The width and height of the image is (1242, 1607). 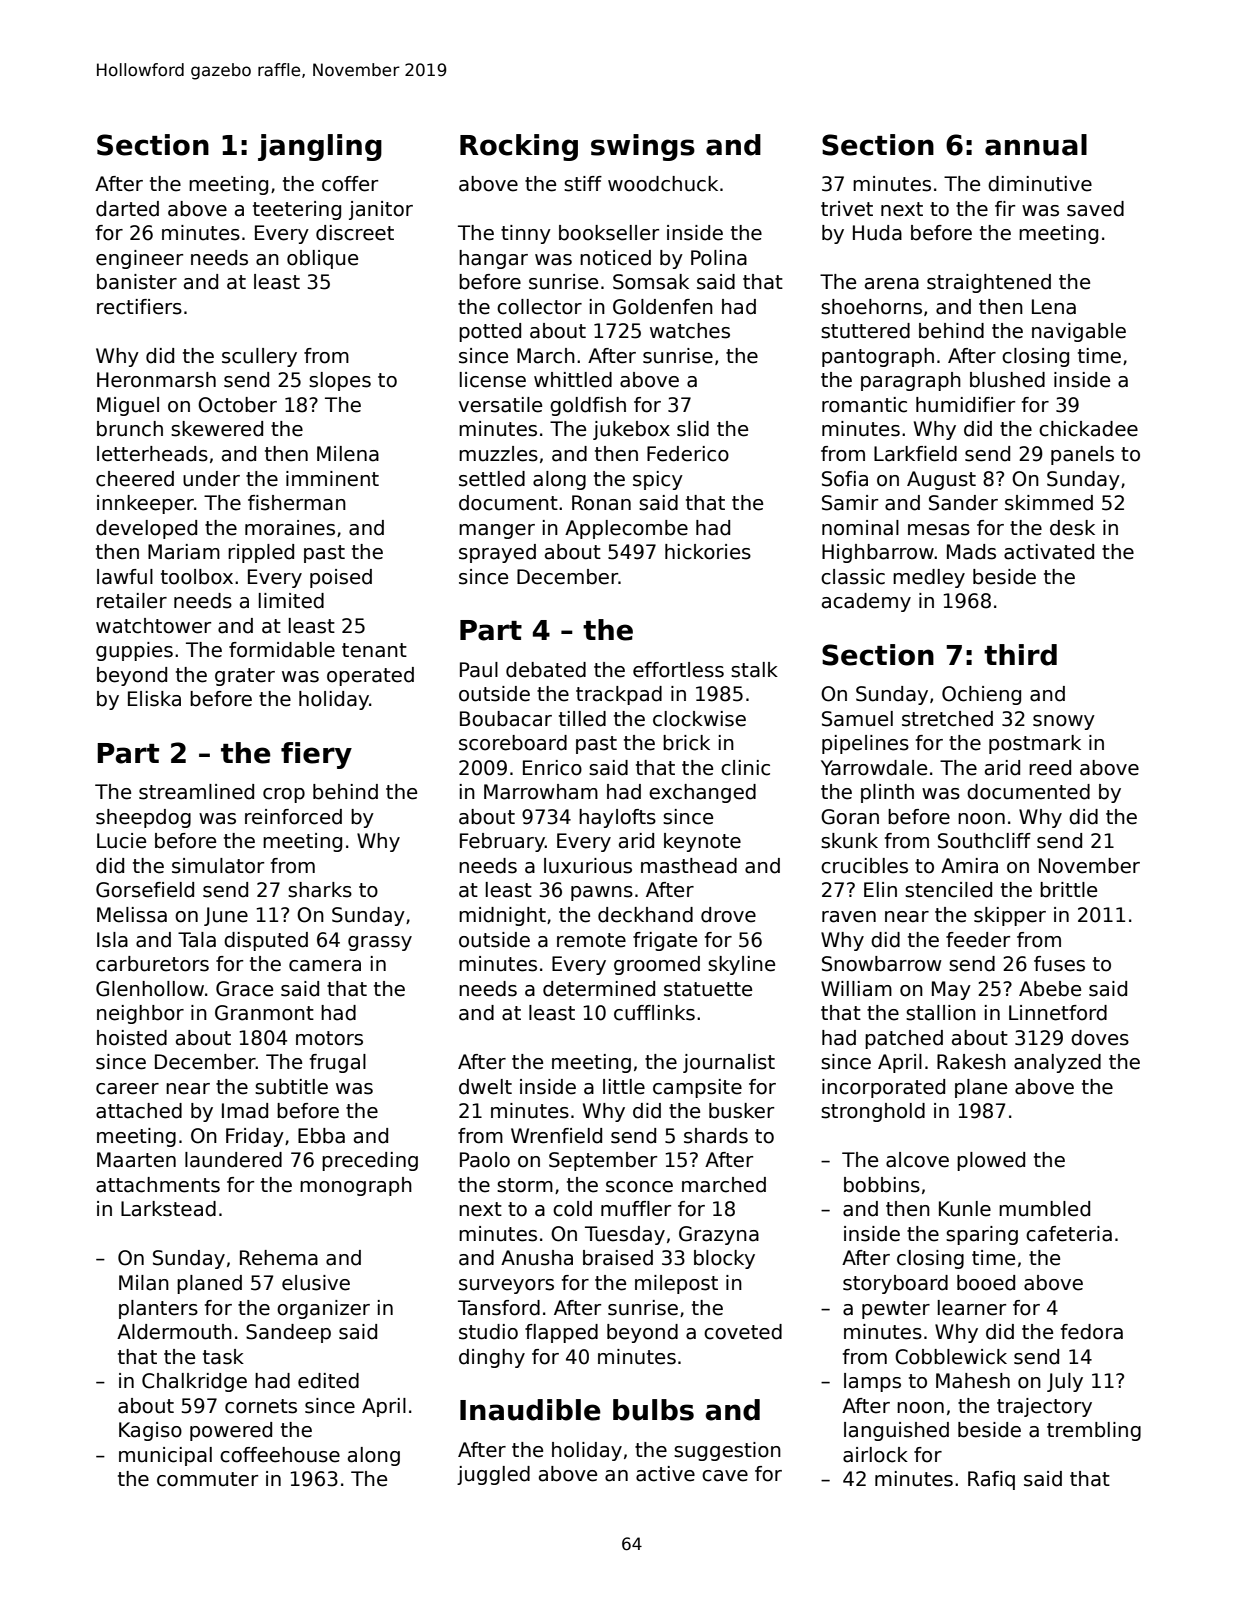 I want to click on mesas, so click(x=939, y=530).
